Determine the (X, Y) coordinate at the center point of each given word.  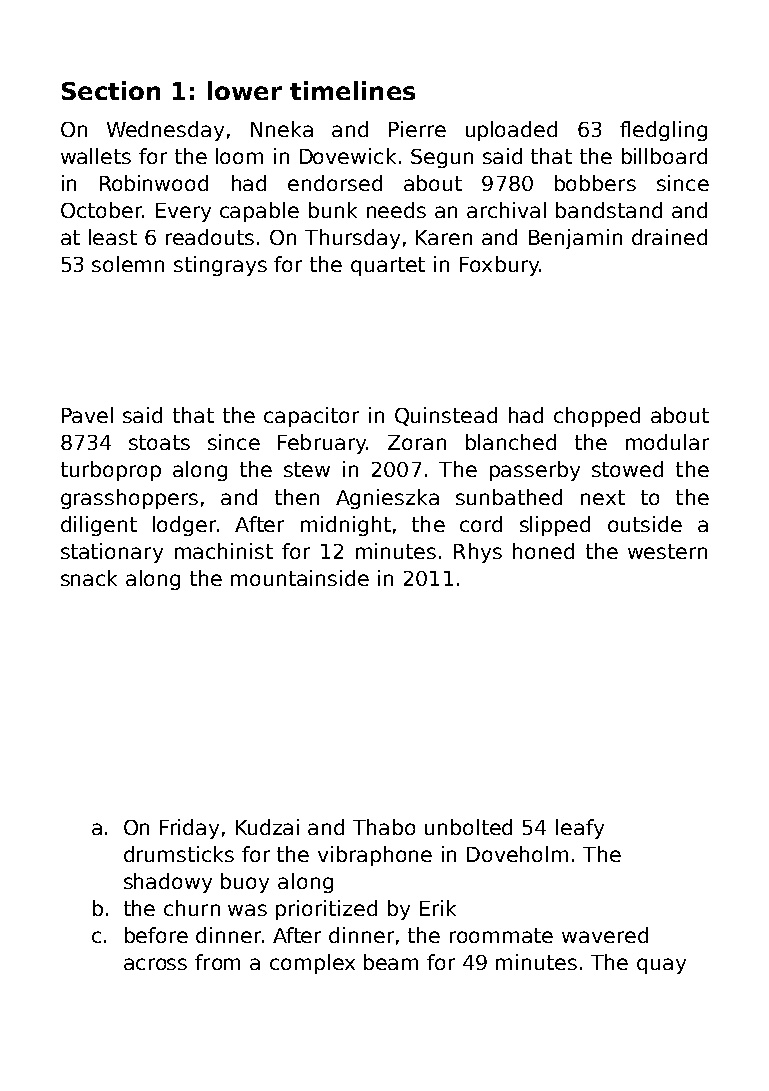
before (156, 935)
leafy (580, 829)
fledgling (663, 131)
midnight (346, 526)
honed (543, 551)
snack (89, 578)
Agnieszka (387, 499)
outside (645, 524)
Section (111, 90)
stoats (159, 442)
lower (245, 90)
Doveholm (517, 854)
